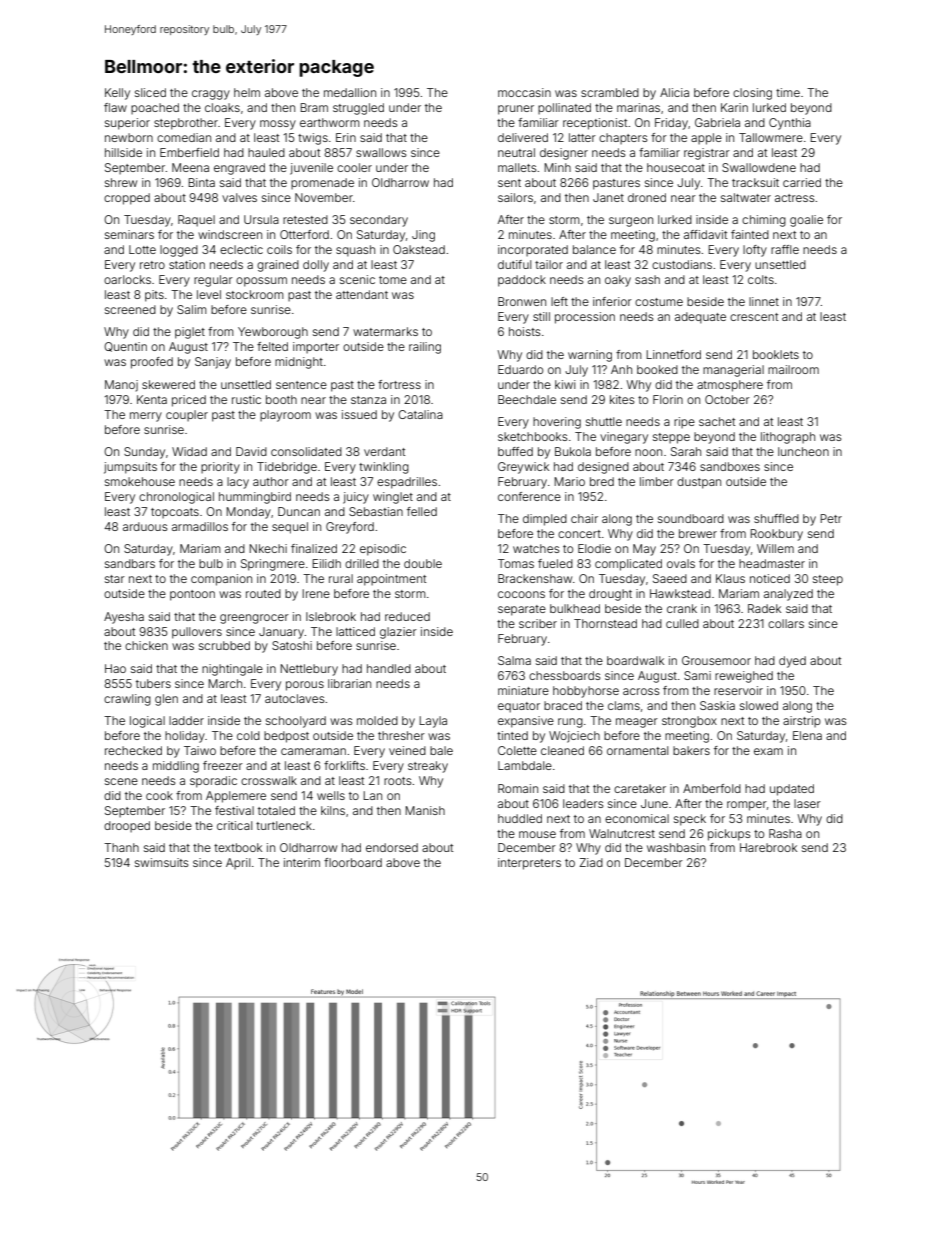 The height and width of the screenshot is (1233, 952). What do you see at coordinates (384, 451) in the screenshot?
I see `verdant` at bounding box center [384, 451].
